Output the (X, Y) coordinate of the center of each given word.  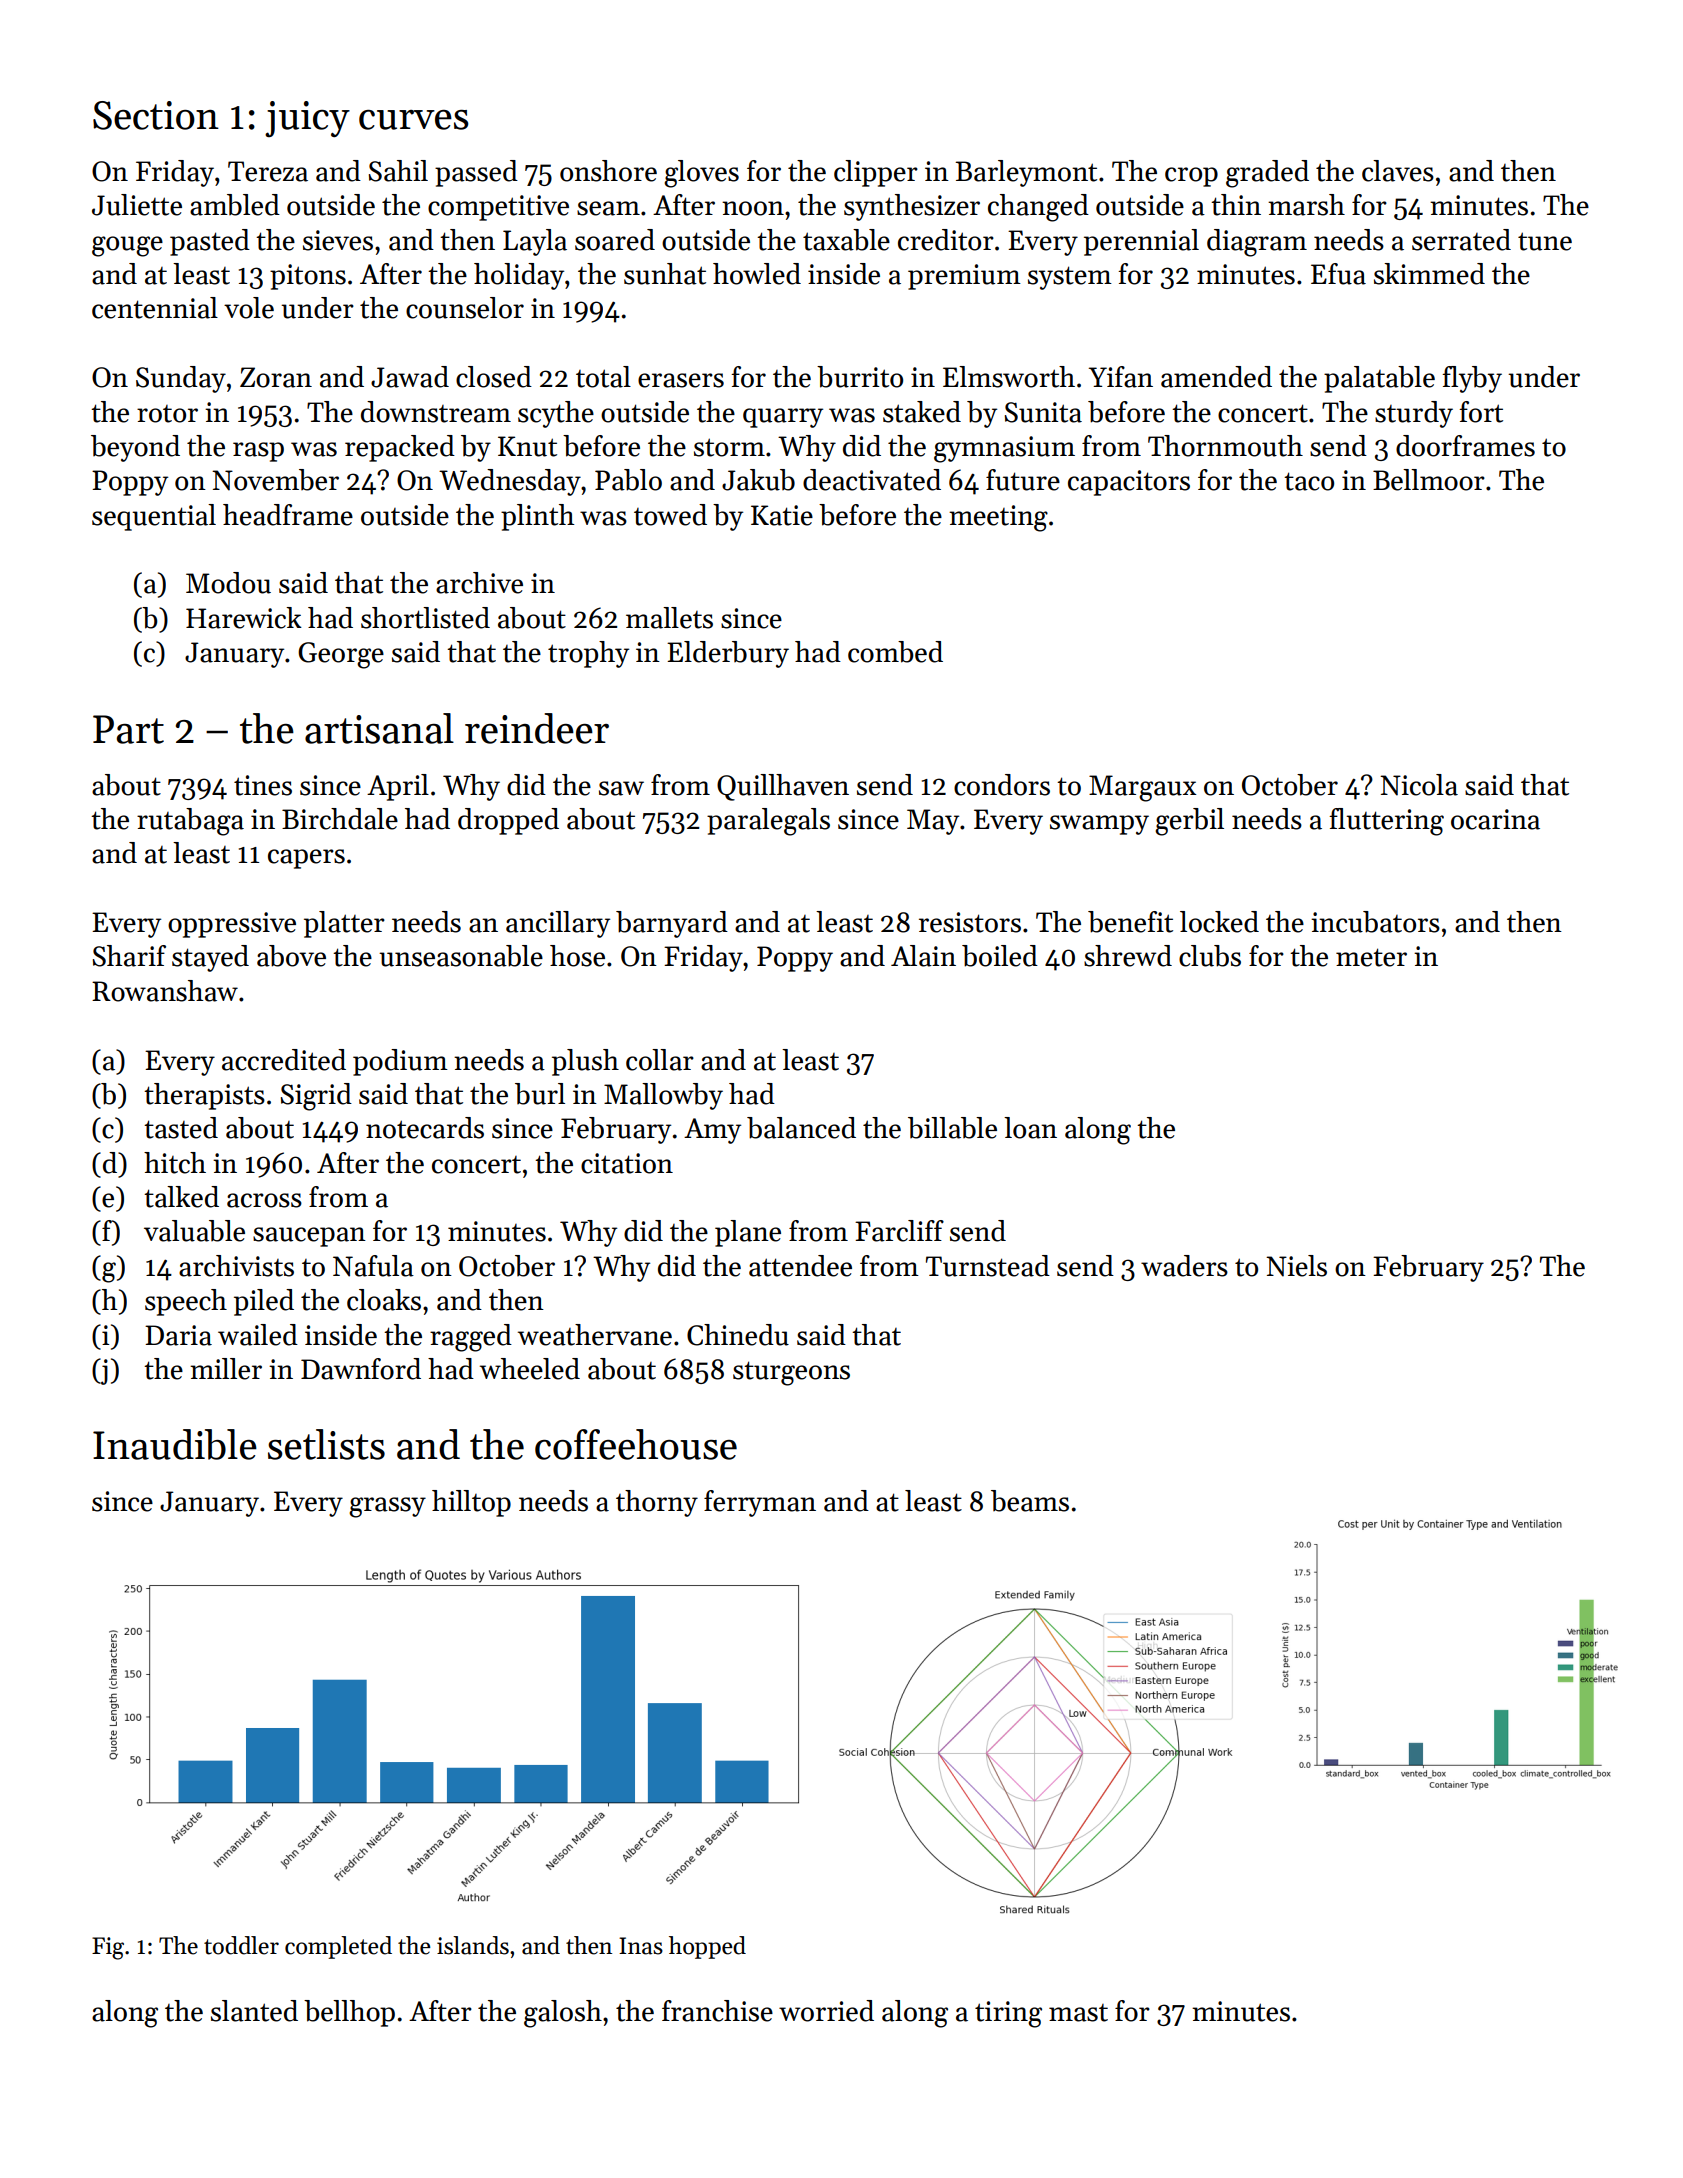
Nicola (1419, 785)
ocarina (1495, 819)
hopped (707, 1947)
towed (670, 515)
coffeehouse (636, 1444)
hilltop (471, 1503)
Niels (1296, 1266)
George (341, 655)
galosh (563, 2014)
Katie (782, 515)
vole (249, 308)
